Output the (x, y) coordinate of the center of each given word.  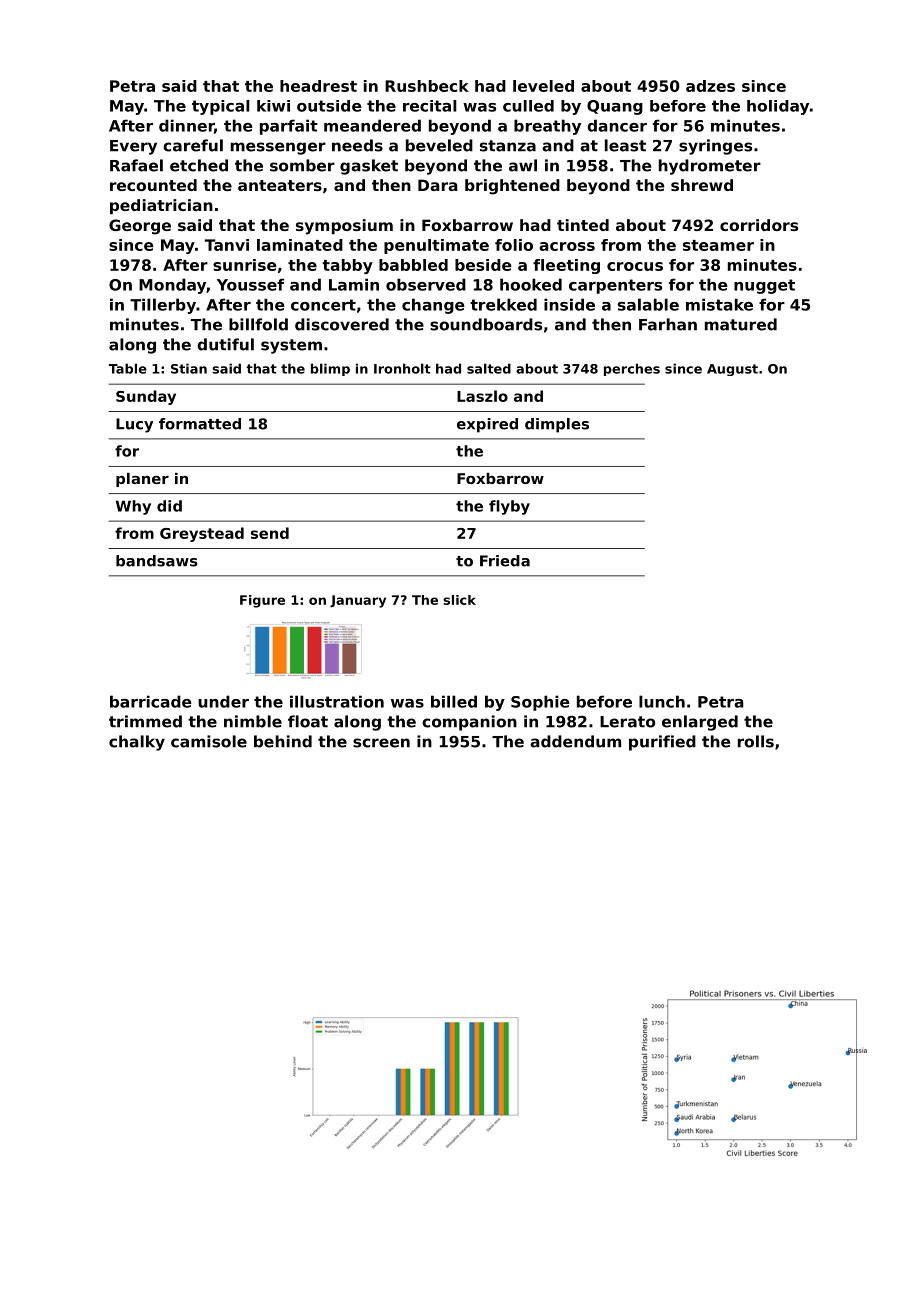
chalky (137, 743)
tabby (347, 266)
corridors (759, 225)
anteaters (280, 185)
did (169, 506)
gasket (369, 167)
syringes (715, 147)
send (270, 533)
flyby (509, 507)
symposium (344, 227)
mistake (719, 304)
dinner (186, 125)
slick (459, 600)
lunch (662, 701)
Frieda (505, 561)
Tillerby (163, 306)
